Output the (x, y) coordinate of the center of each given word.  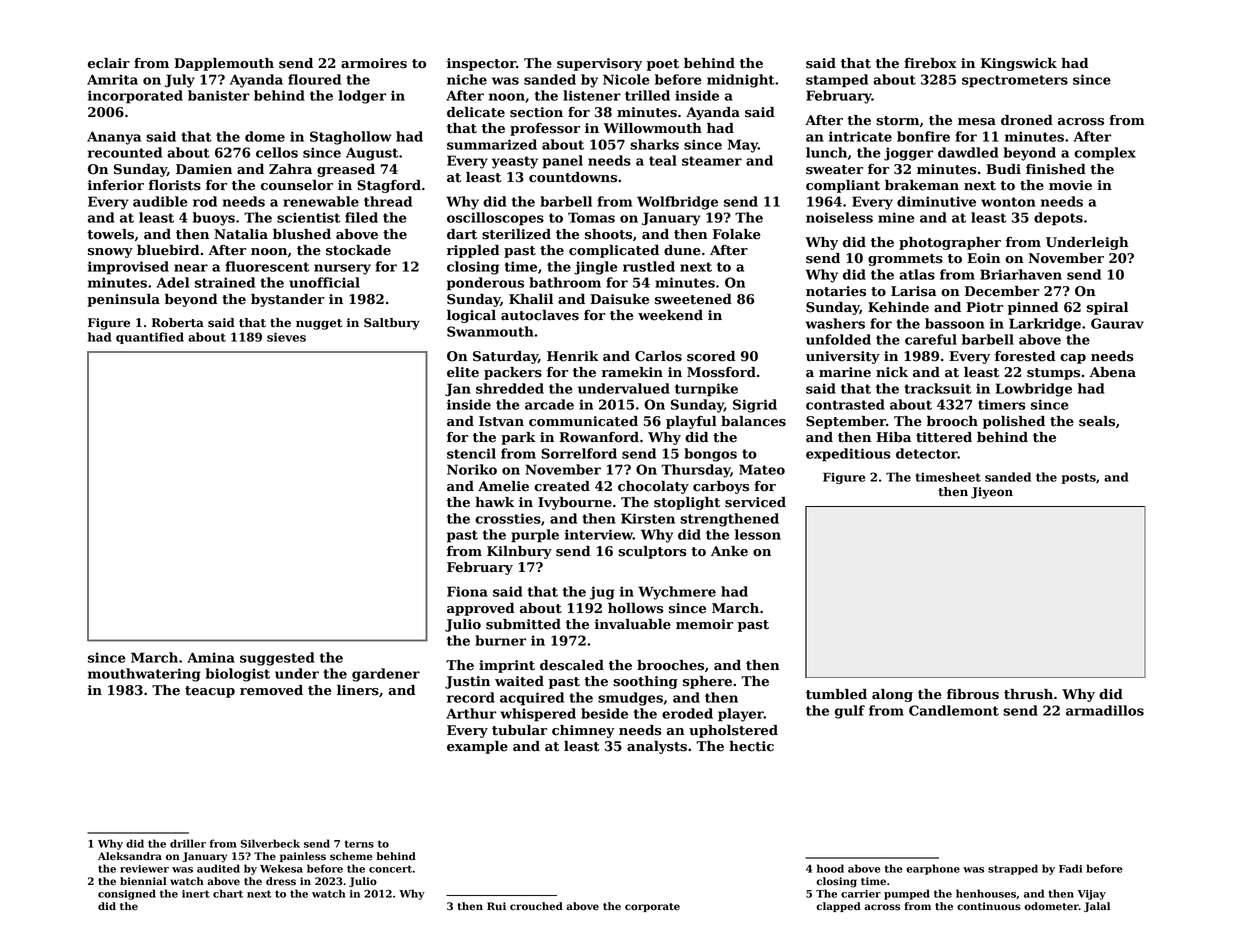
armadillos (1105, 710)
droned (1027, 120)
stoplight (687, 503)
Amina (211, 657)
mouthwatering (144, 675)
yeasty (515, 162)
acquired (532, 699)
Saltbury (392, 324)
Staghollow (350, 138)
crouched (536, 906)
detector (927, 453)
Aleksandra (130, 856)
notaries (836, 291)
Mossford (721, 372)
